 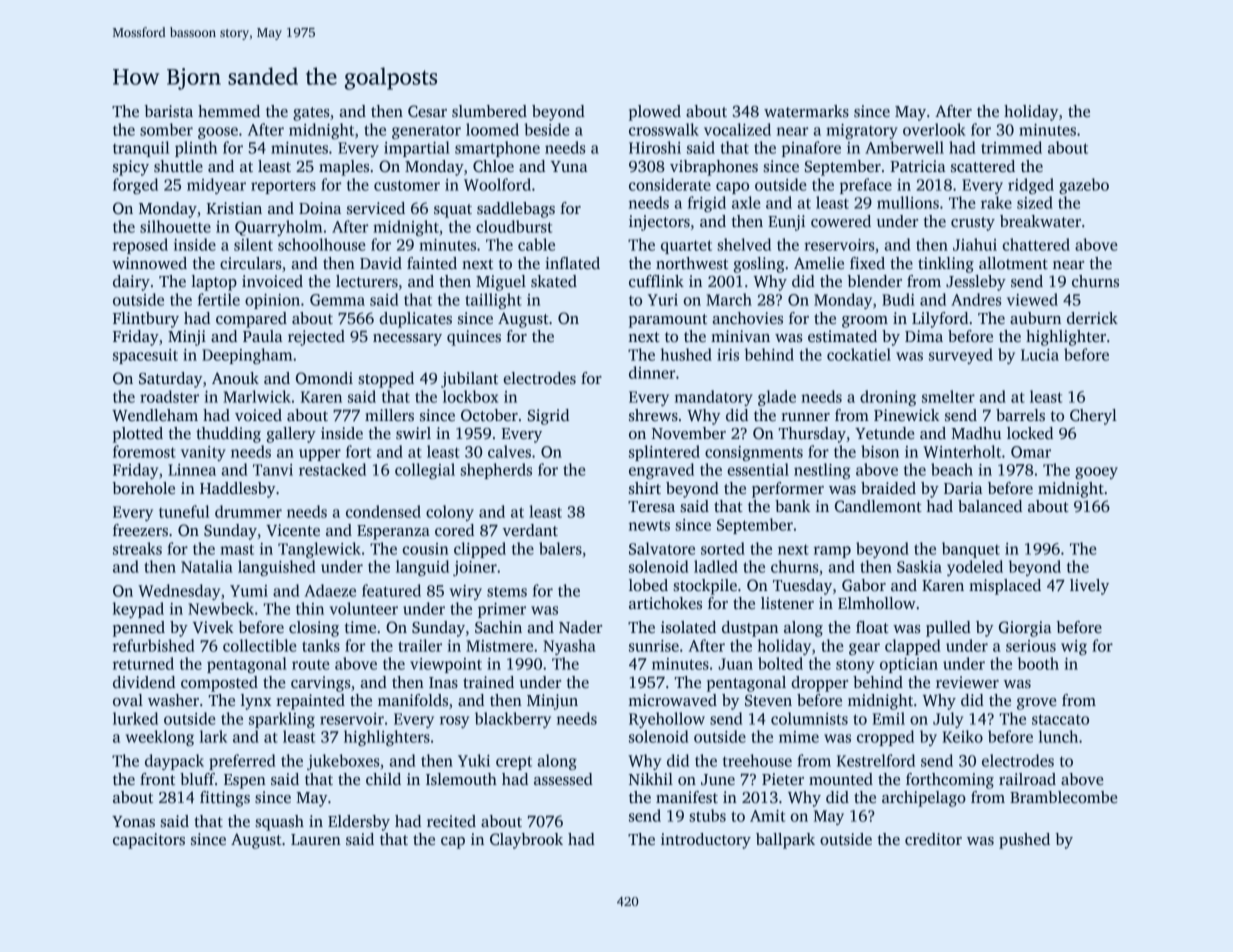 I want to click on trimmed, so click(x=1011, y=147).
